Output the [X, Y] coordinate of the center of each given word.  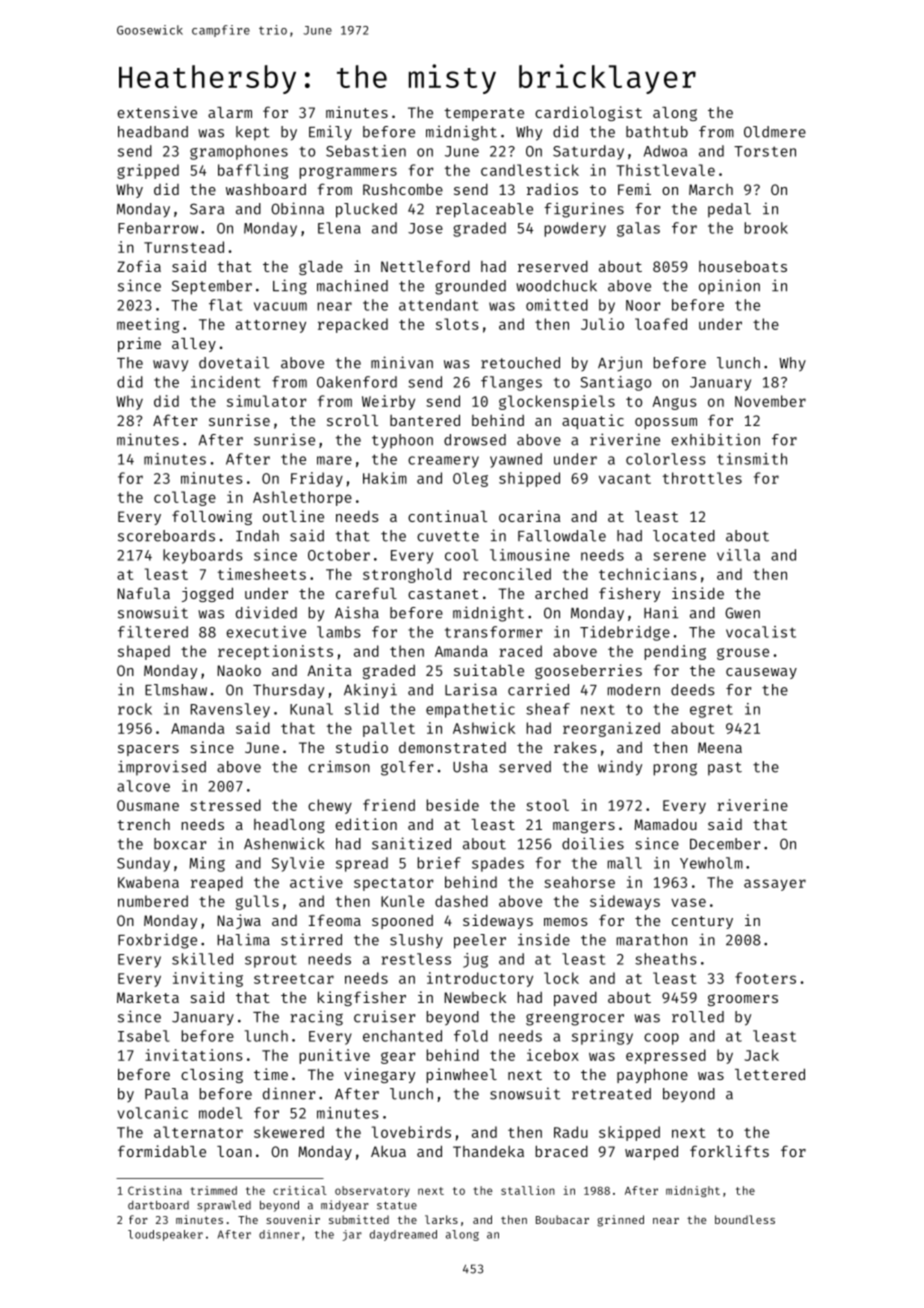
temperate [484, 114]
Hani [661, 612]
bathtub [657, 132]
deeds [692, 690]
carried [538, 689]
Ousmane [148, 805]
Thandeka [488, 1151]
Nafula [143, 593]
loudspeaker [165, 1235]
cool [461, 555]
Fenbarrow [158, 228]
